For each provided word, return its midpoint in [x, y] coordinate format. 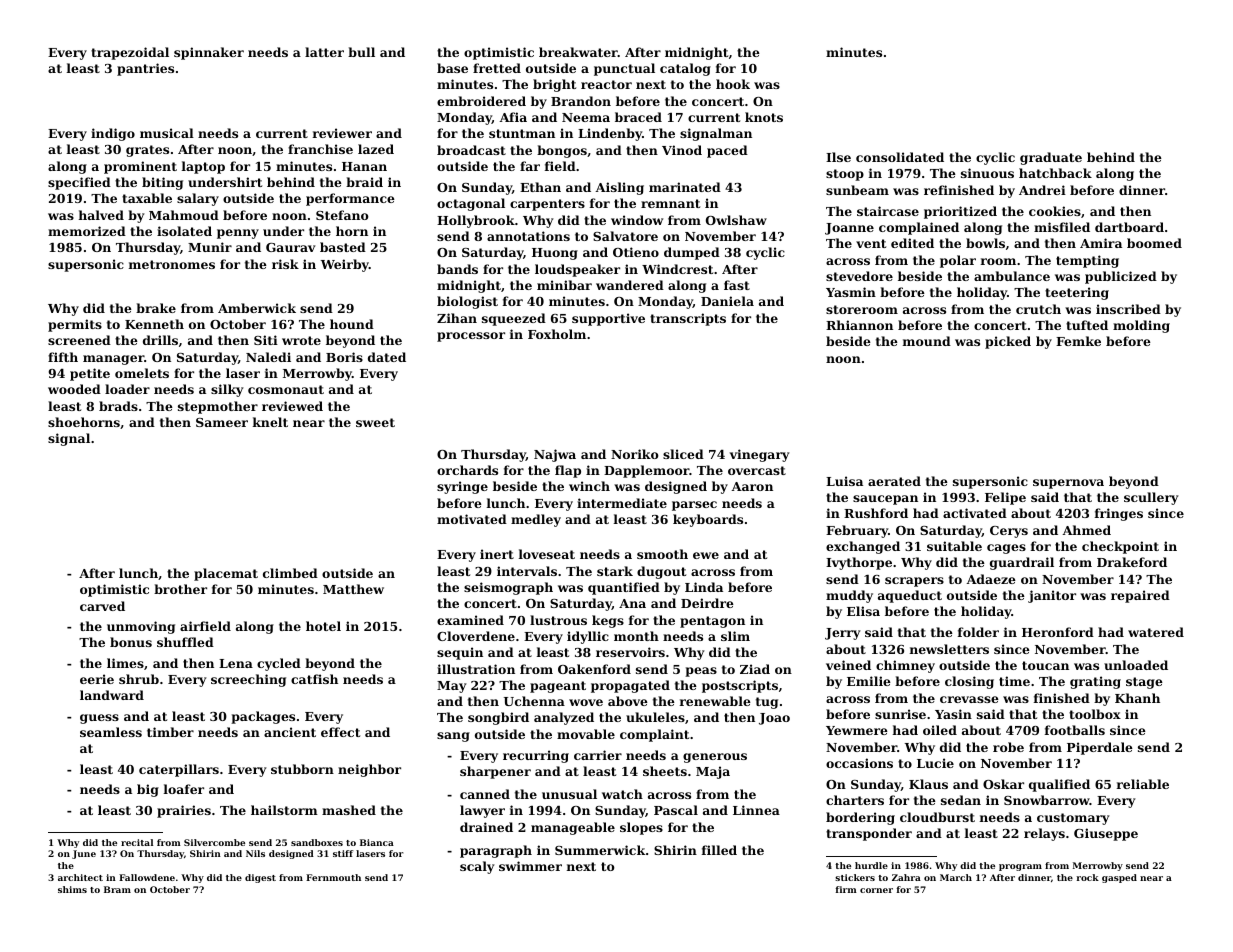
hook [733, 84]
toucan [1045, 665]
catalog [685, 69]
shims [72, 889]
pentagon [712, 622]
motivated [472, 519]
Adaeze [991, 579]
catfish [314, 679]
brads [118, 406]
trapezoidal [130, 53]
